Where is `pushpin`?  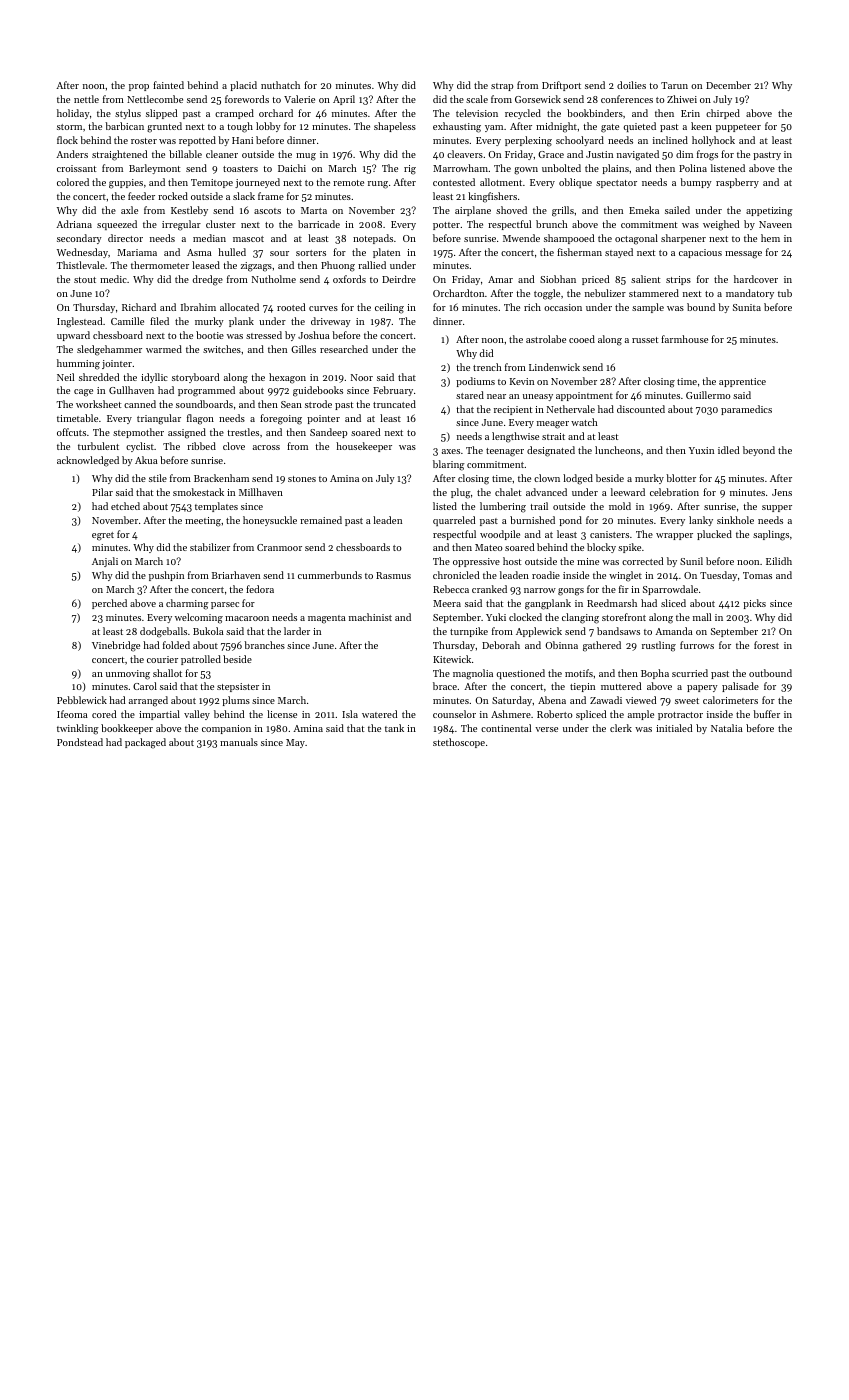 pushpin is located at coordinates (166, 576).
